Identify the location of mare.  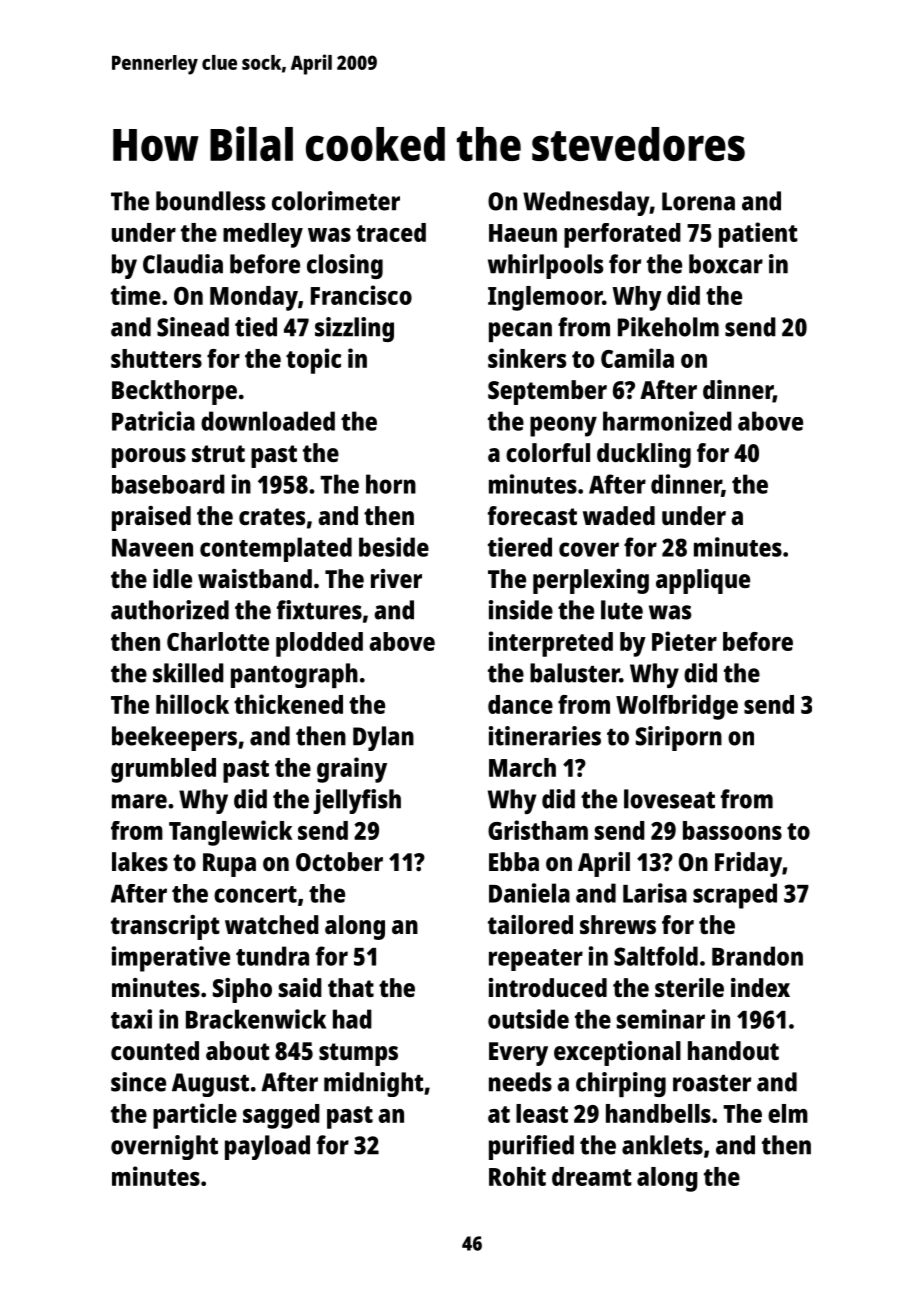
(139, 801).
